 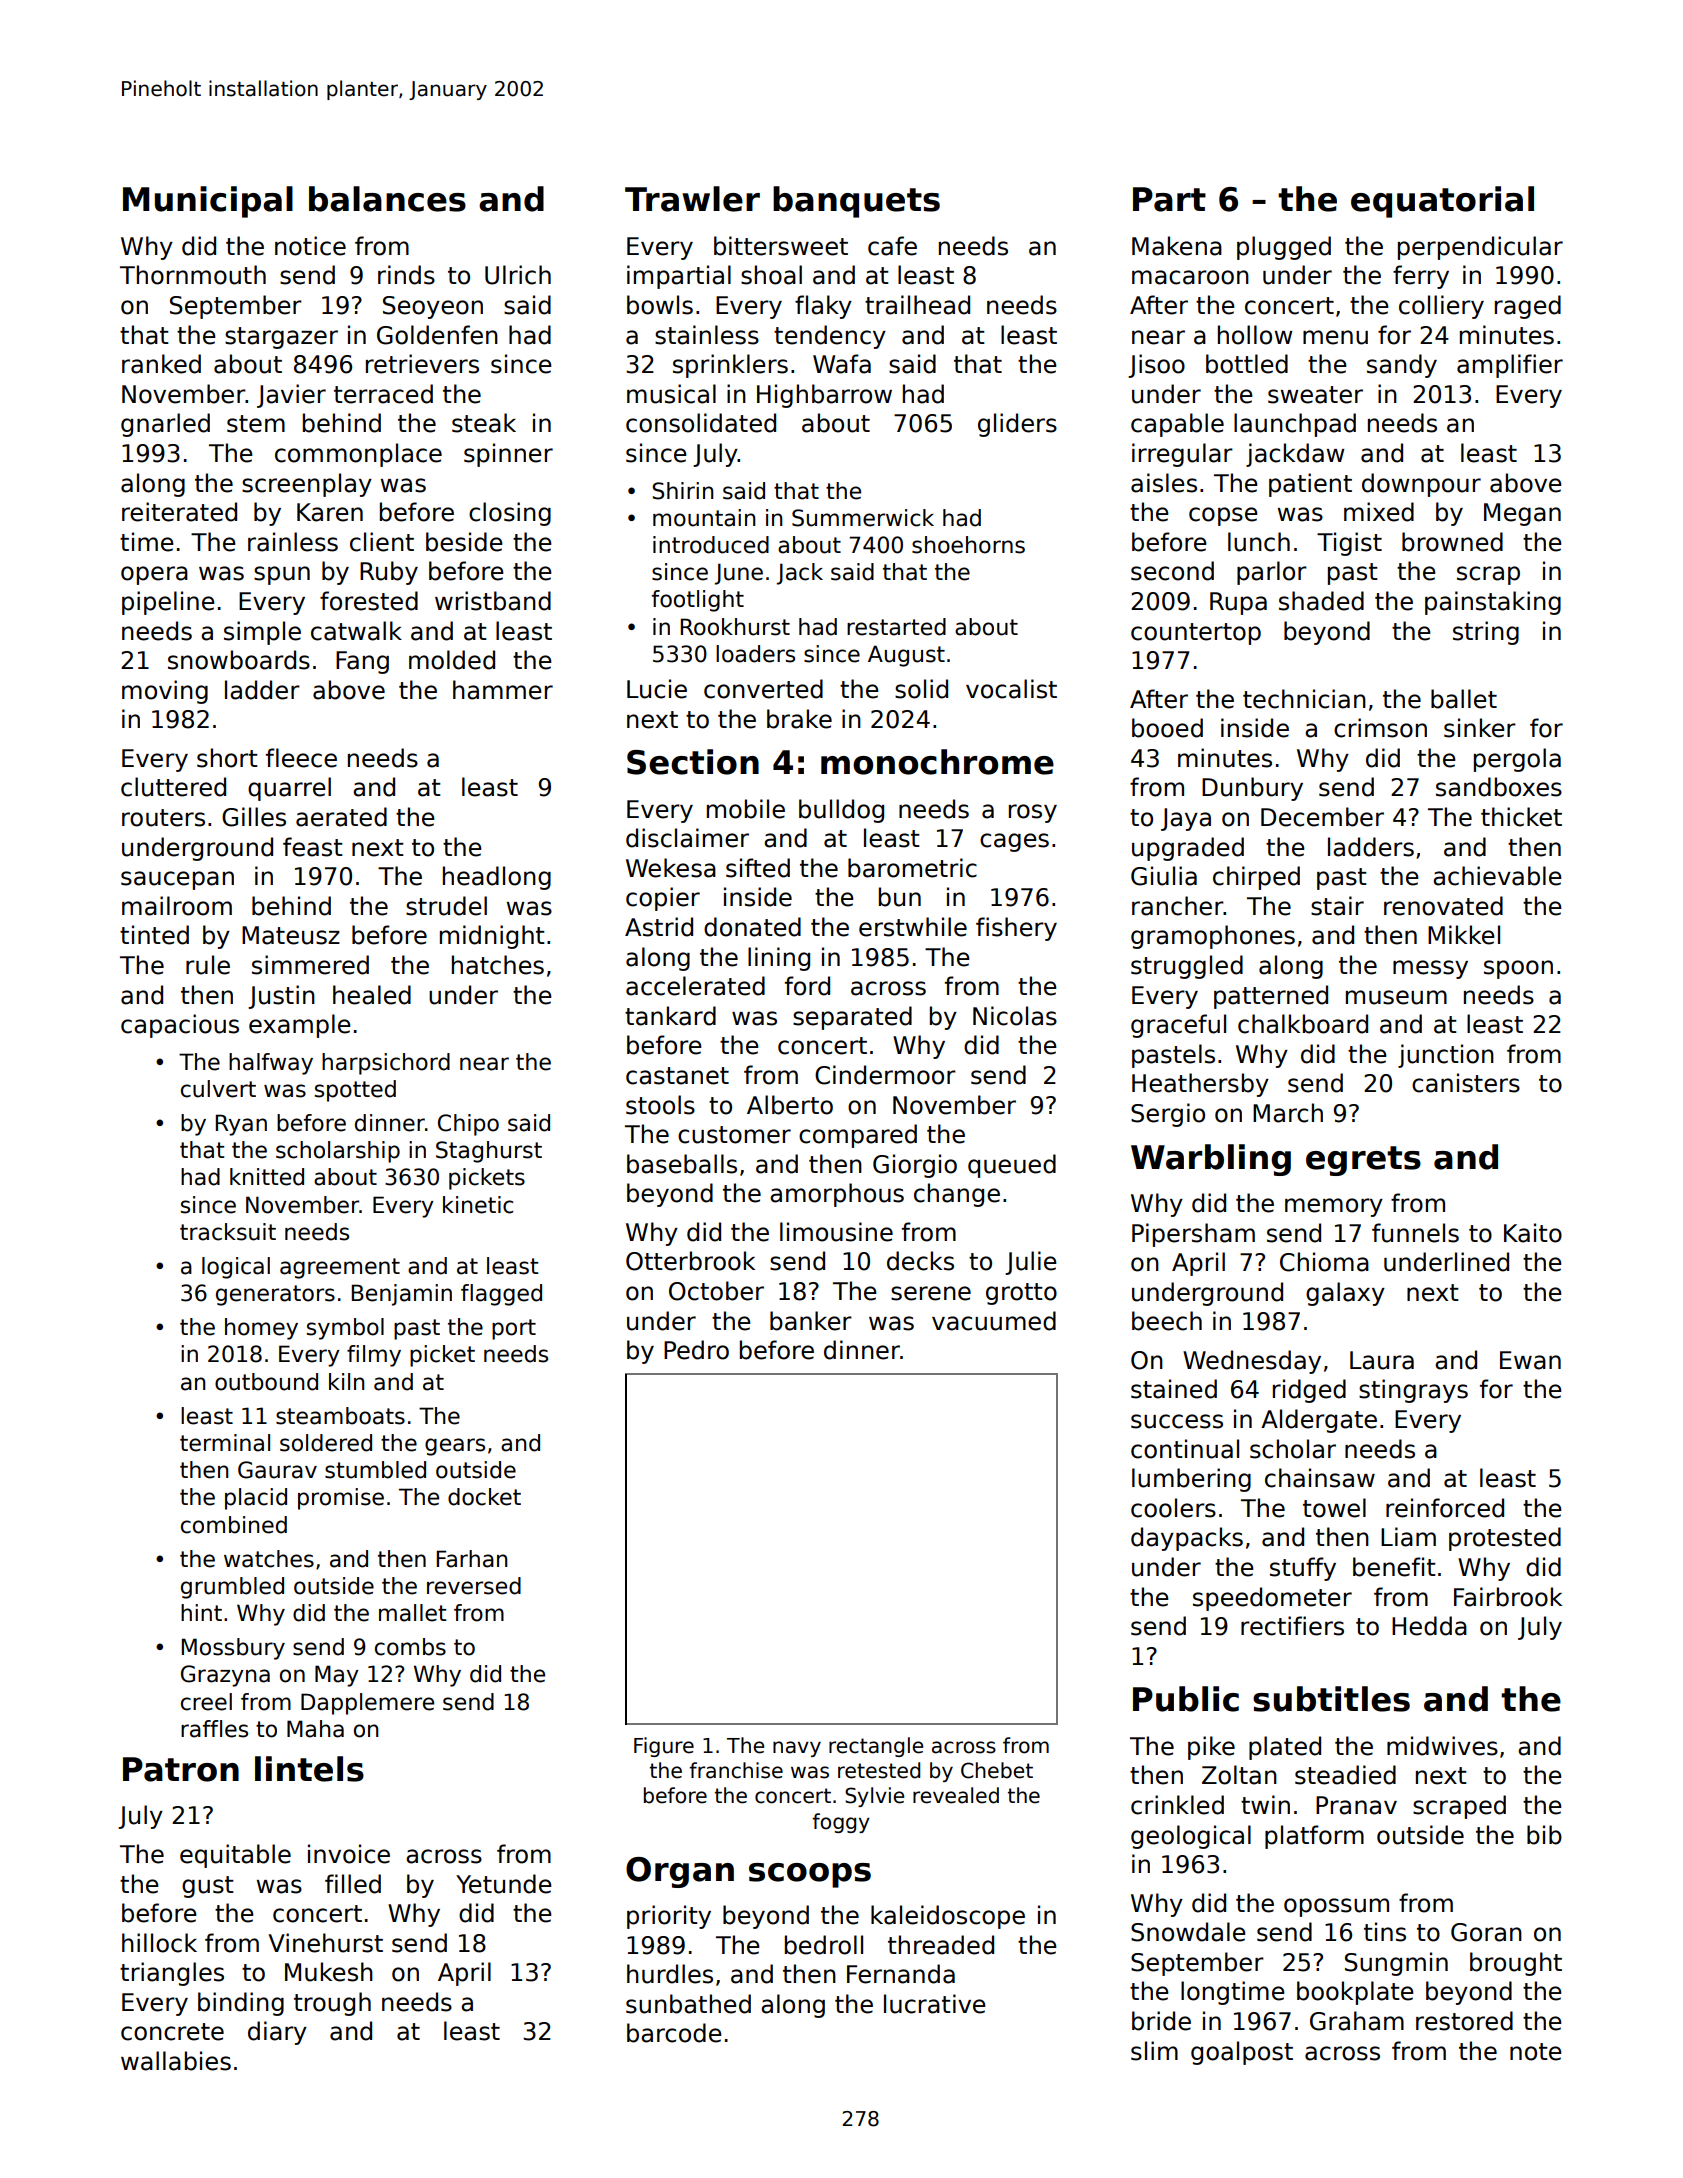 What do you see at coordinates (176, 2061) in the screenshot?
I see `wallabies` at bounding box center [176, 2061].
